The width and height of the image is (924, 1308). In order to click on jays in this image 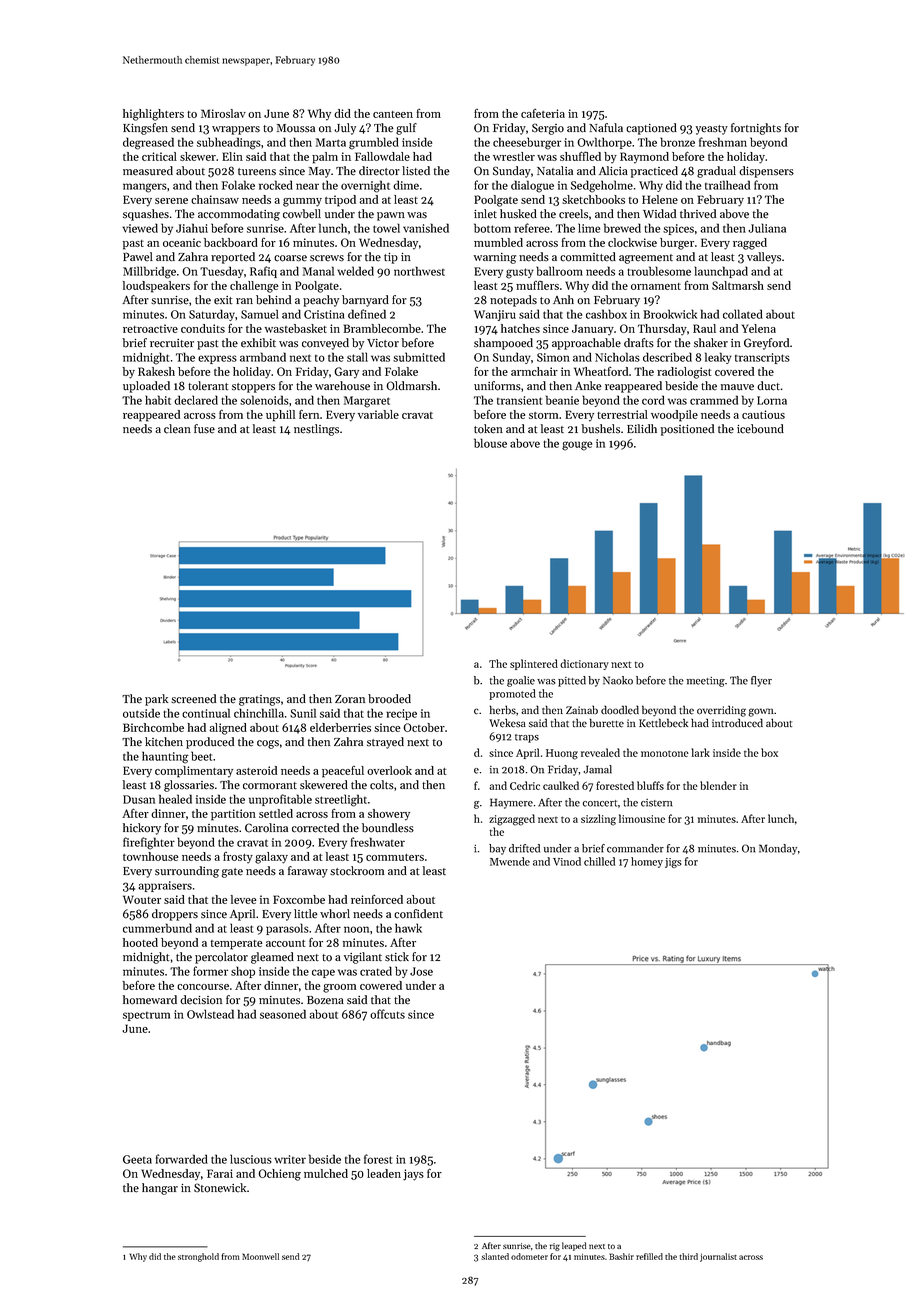, I will do `click(413, 1175)`.
